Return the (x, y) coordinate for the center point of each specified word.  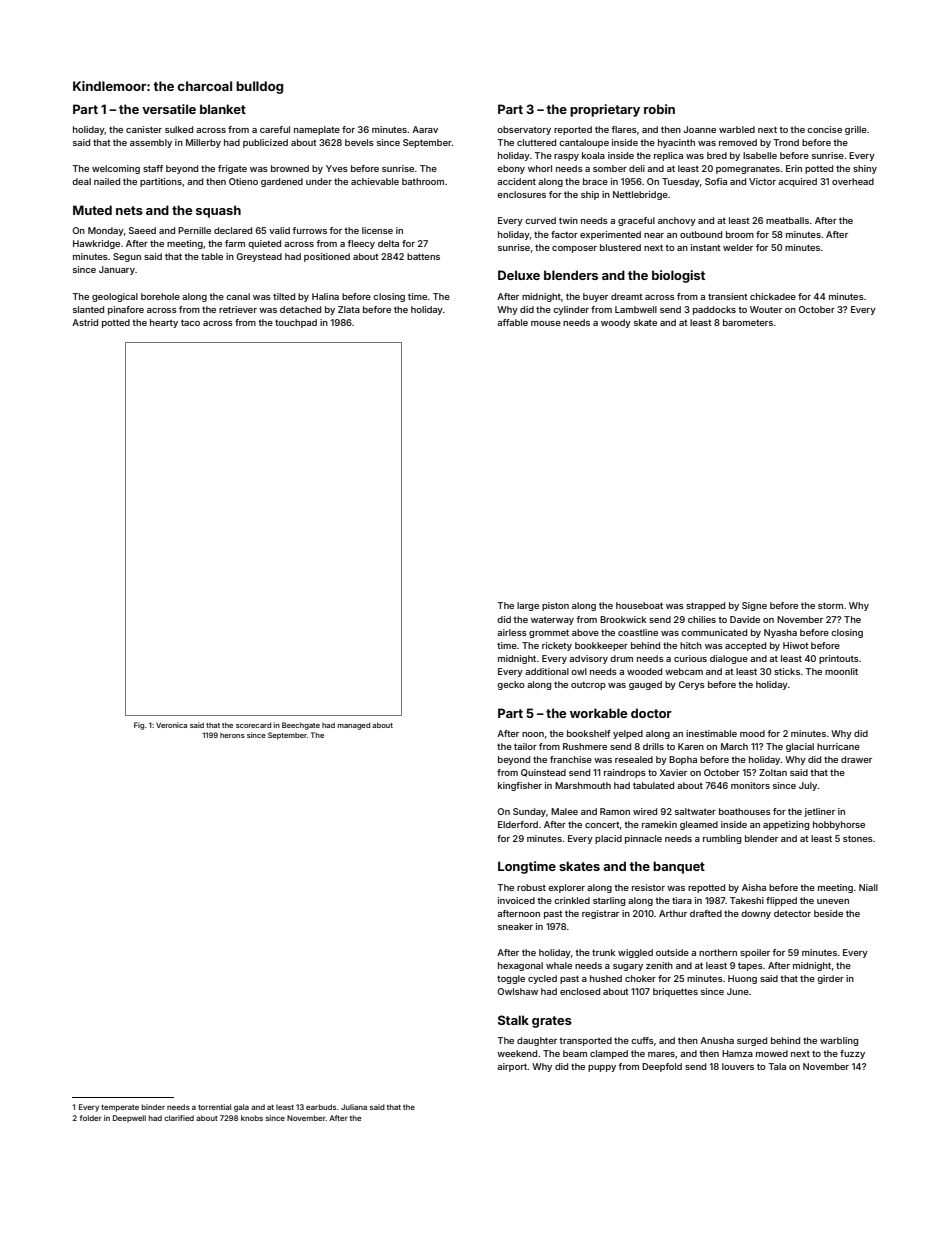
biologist (678, 276)
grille (856, 130)
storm (830, 605)
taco (190, 322)
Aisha (754, 887)
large (528, 606)
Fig (139, 726)
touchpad (296, 323)
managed (354, 726)
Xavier (673, 772)
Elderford (518, 824)
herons (232, 735)
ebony (511, 169)
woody (616, 323)
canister (144, 129)
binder (153, 1107)
